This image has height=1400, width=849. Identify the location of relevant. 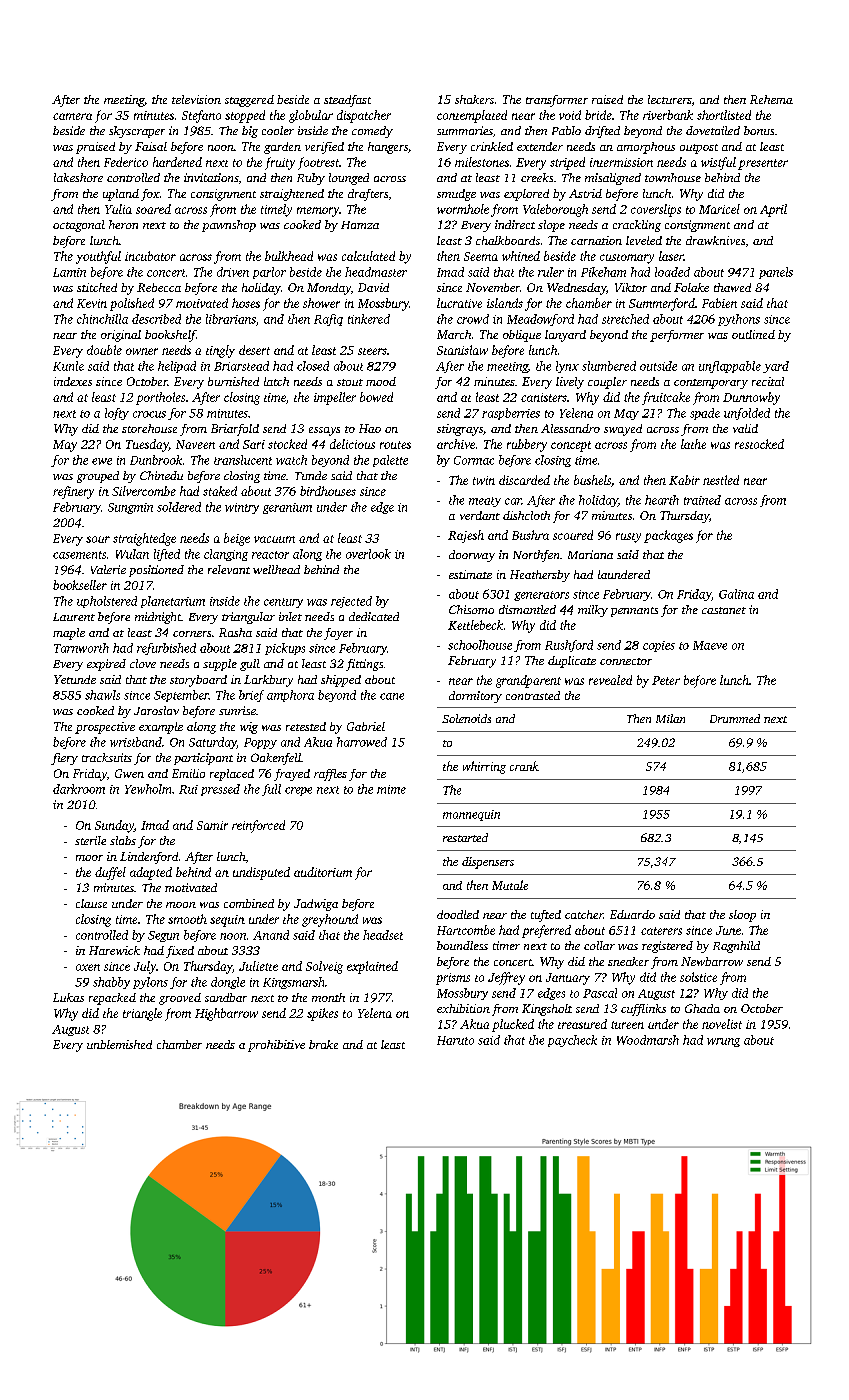
(229, 569).
